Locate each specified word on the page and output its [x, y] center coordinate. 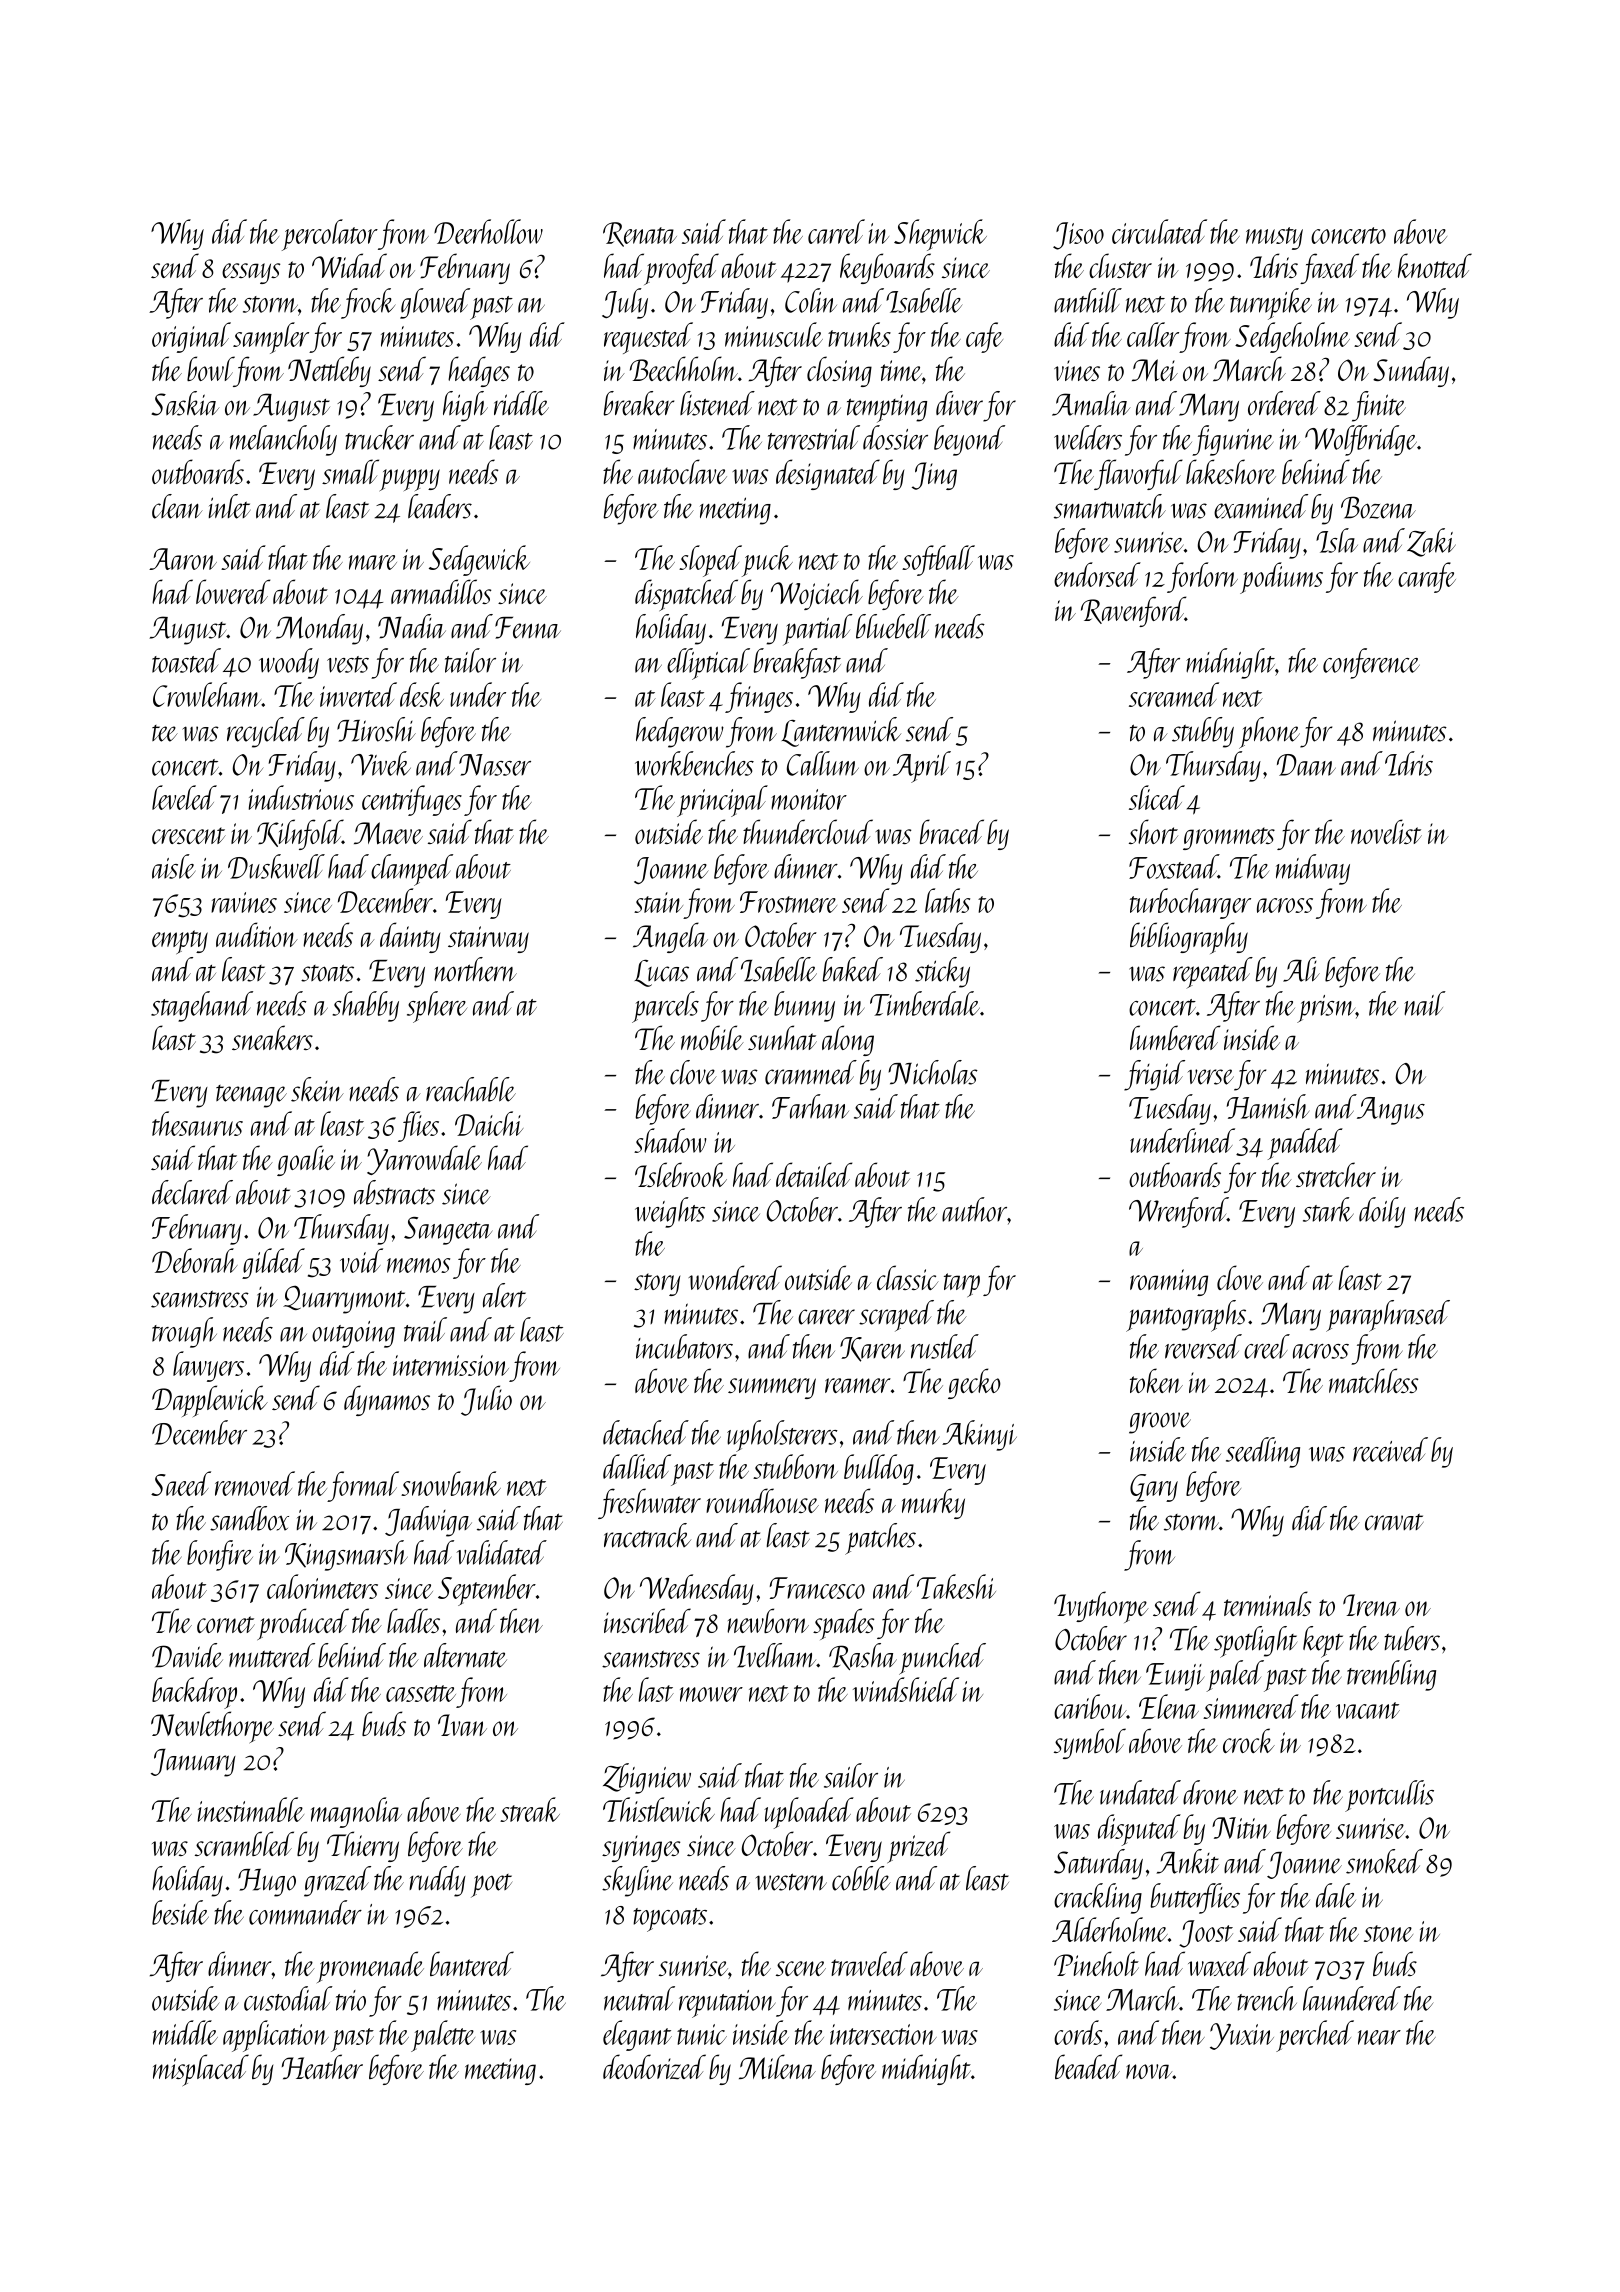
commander [305, 1912]
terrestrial [814, 437]
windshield [906, 1689]
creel [1267, 1346]
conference [1371, 663]
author [974, 1209]
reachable [471, 1089]
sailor [851, 1775]
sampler [271, 338]
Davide [187, 1655]
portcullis [1389, 1796]
